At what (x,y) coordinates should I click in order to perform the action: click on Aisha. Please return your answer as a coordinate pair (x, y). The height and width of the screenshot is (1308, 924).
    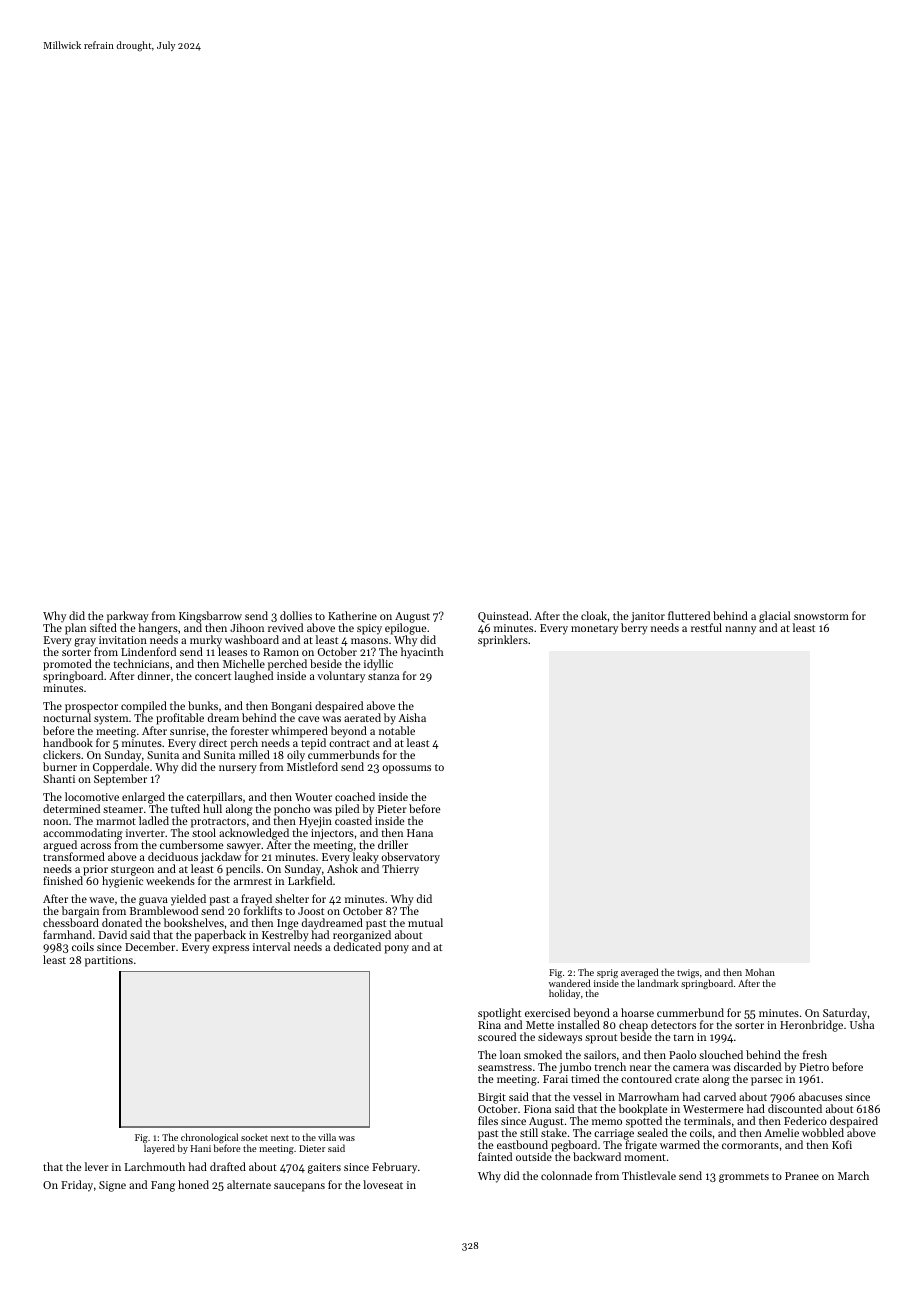
    Looking at the image, I should click on (412, 717).
